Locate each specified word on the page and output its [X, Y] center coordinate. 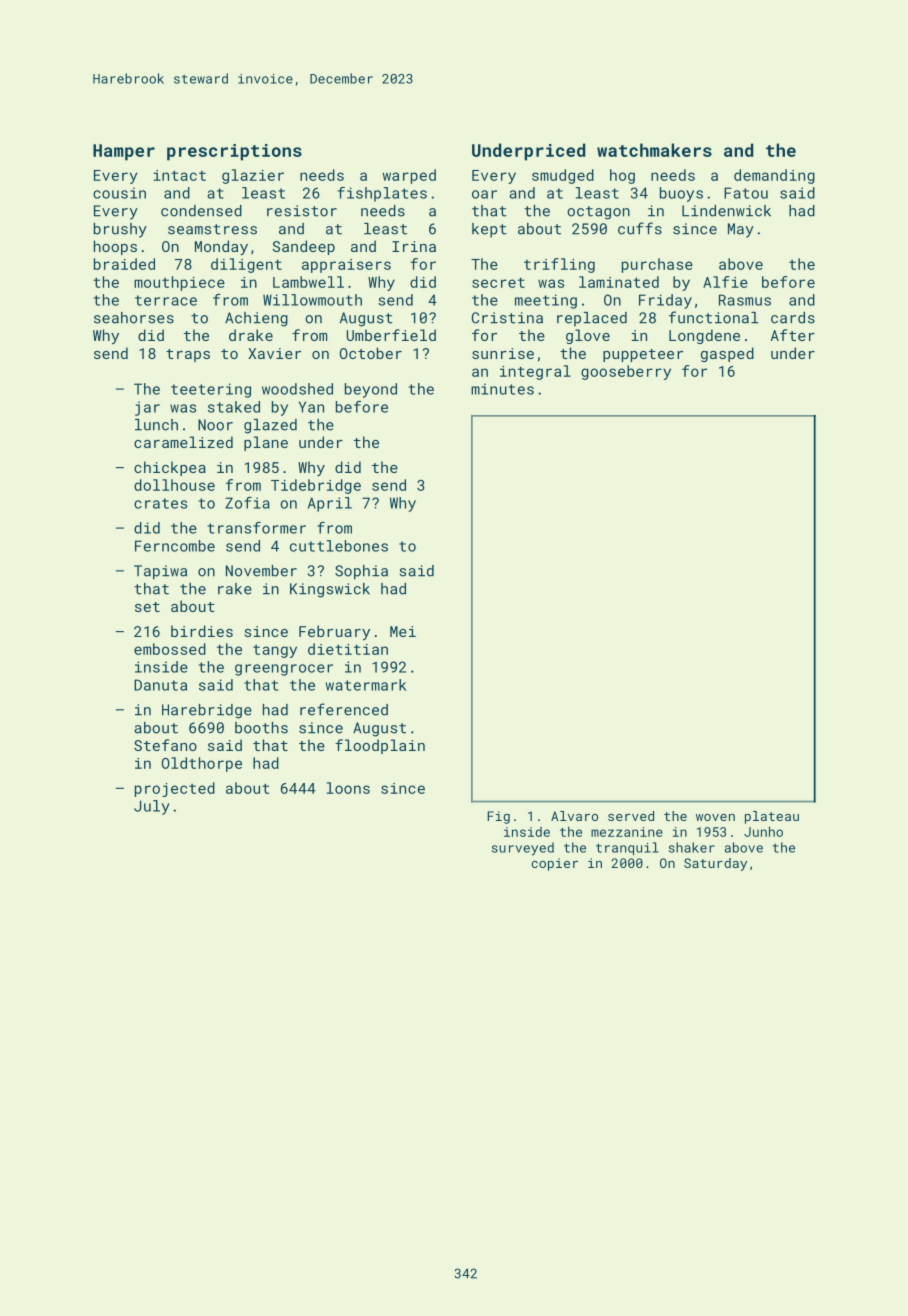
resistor [302, 211]
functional [713, 317]
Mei [403, 631]
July [152, 807]
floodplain [380, 746]
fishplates [382, 194]
